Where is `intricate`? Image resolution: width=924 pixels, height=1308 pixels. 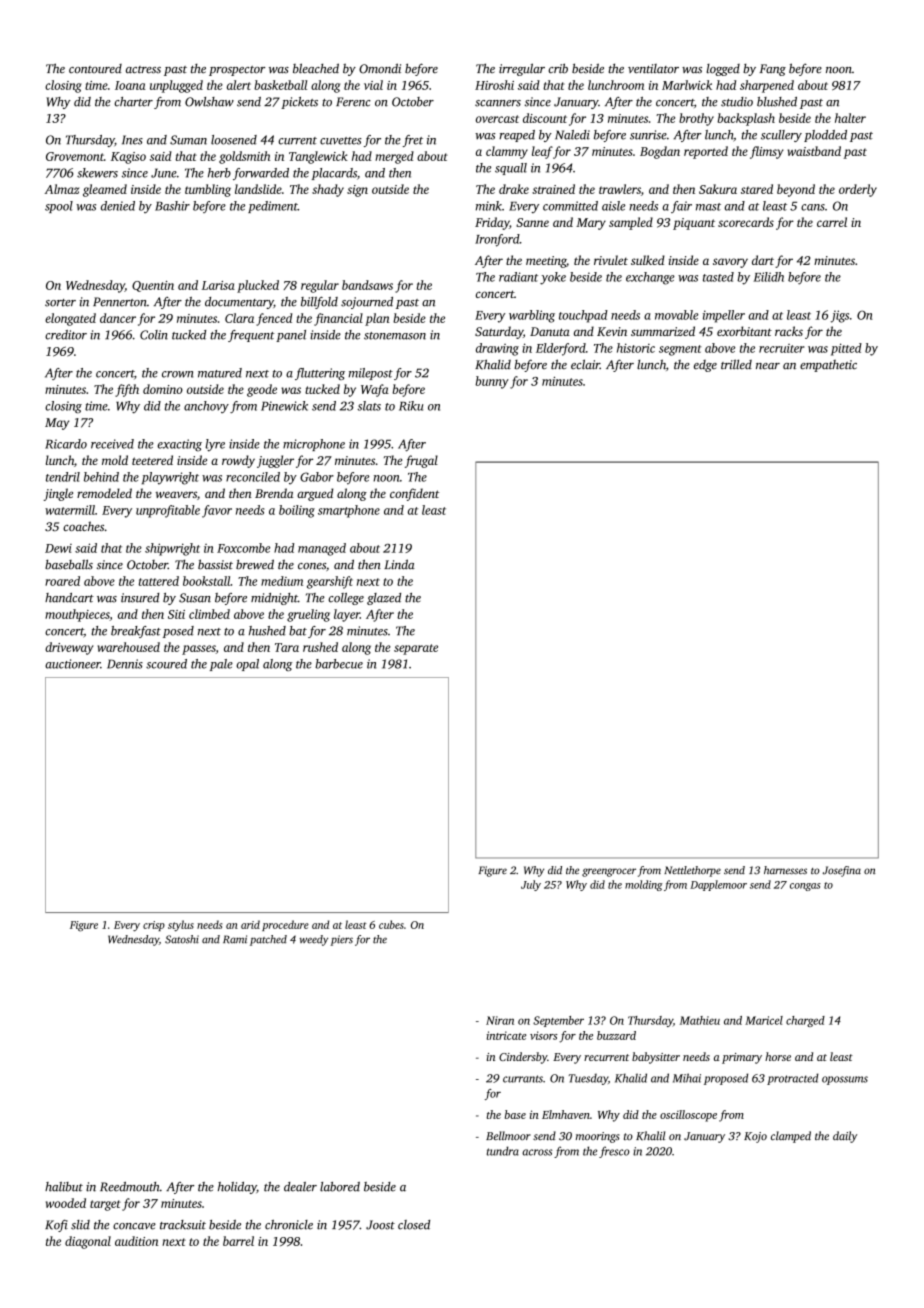 intricate is located at coordinates (506, 1035).
